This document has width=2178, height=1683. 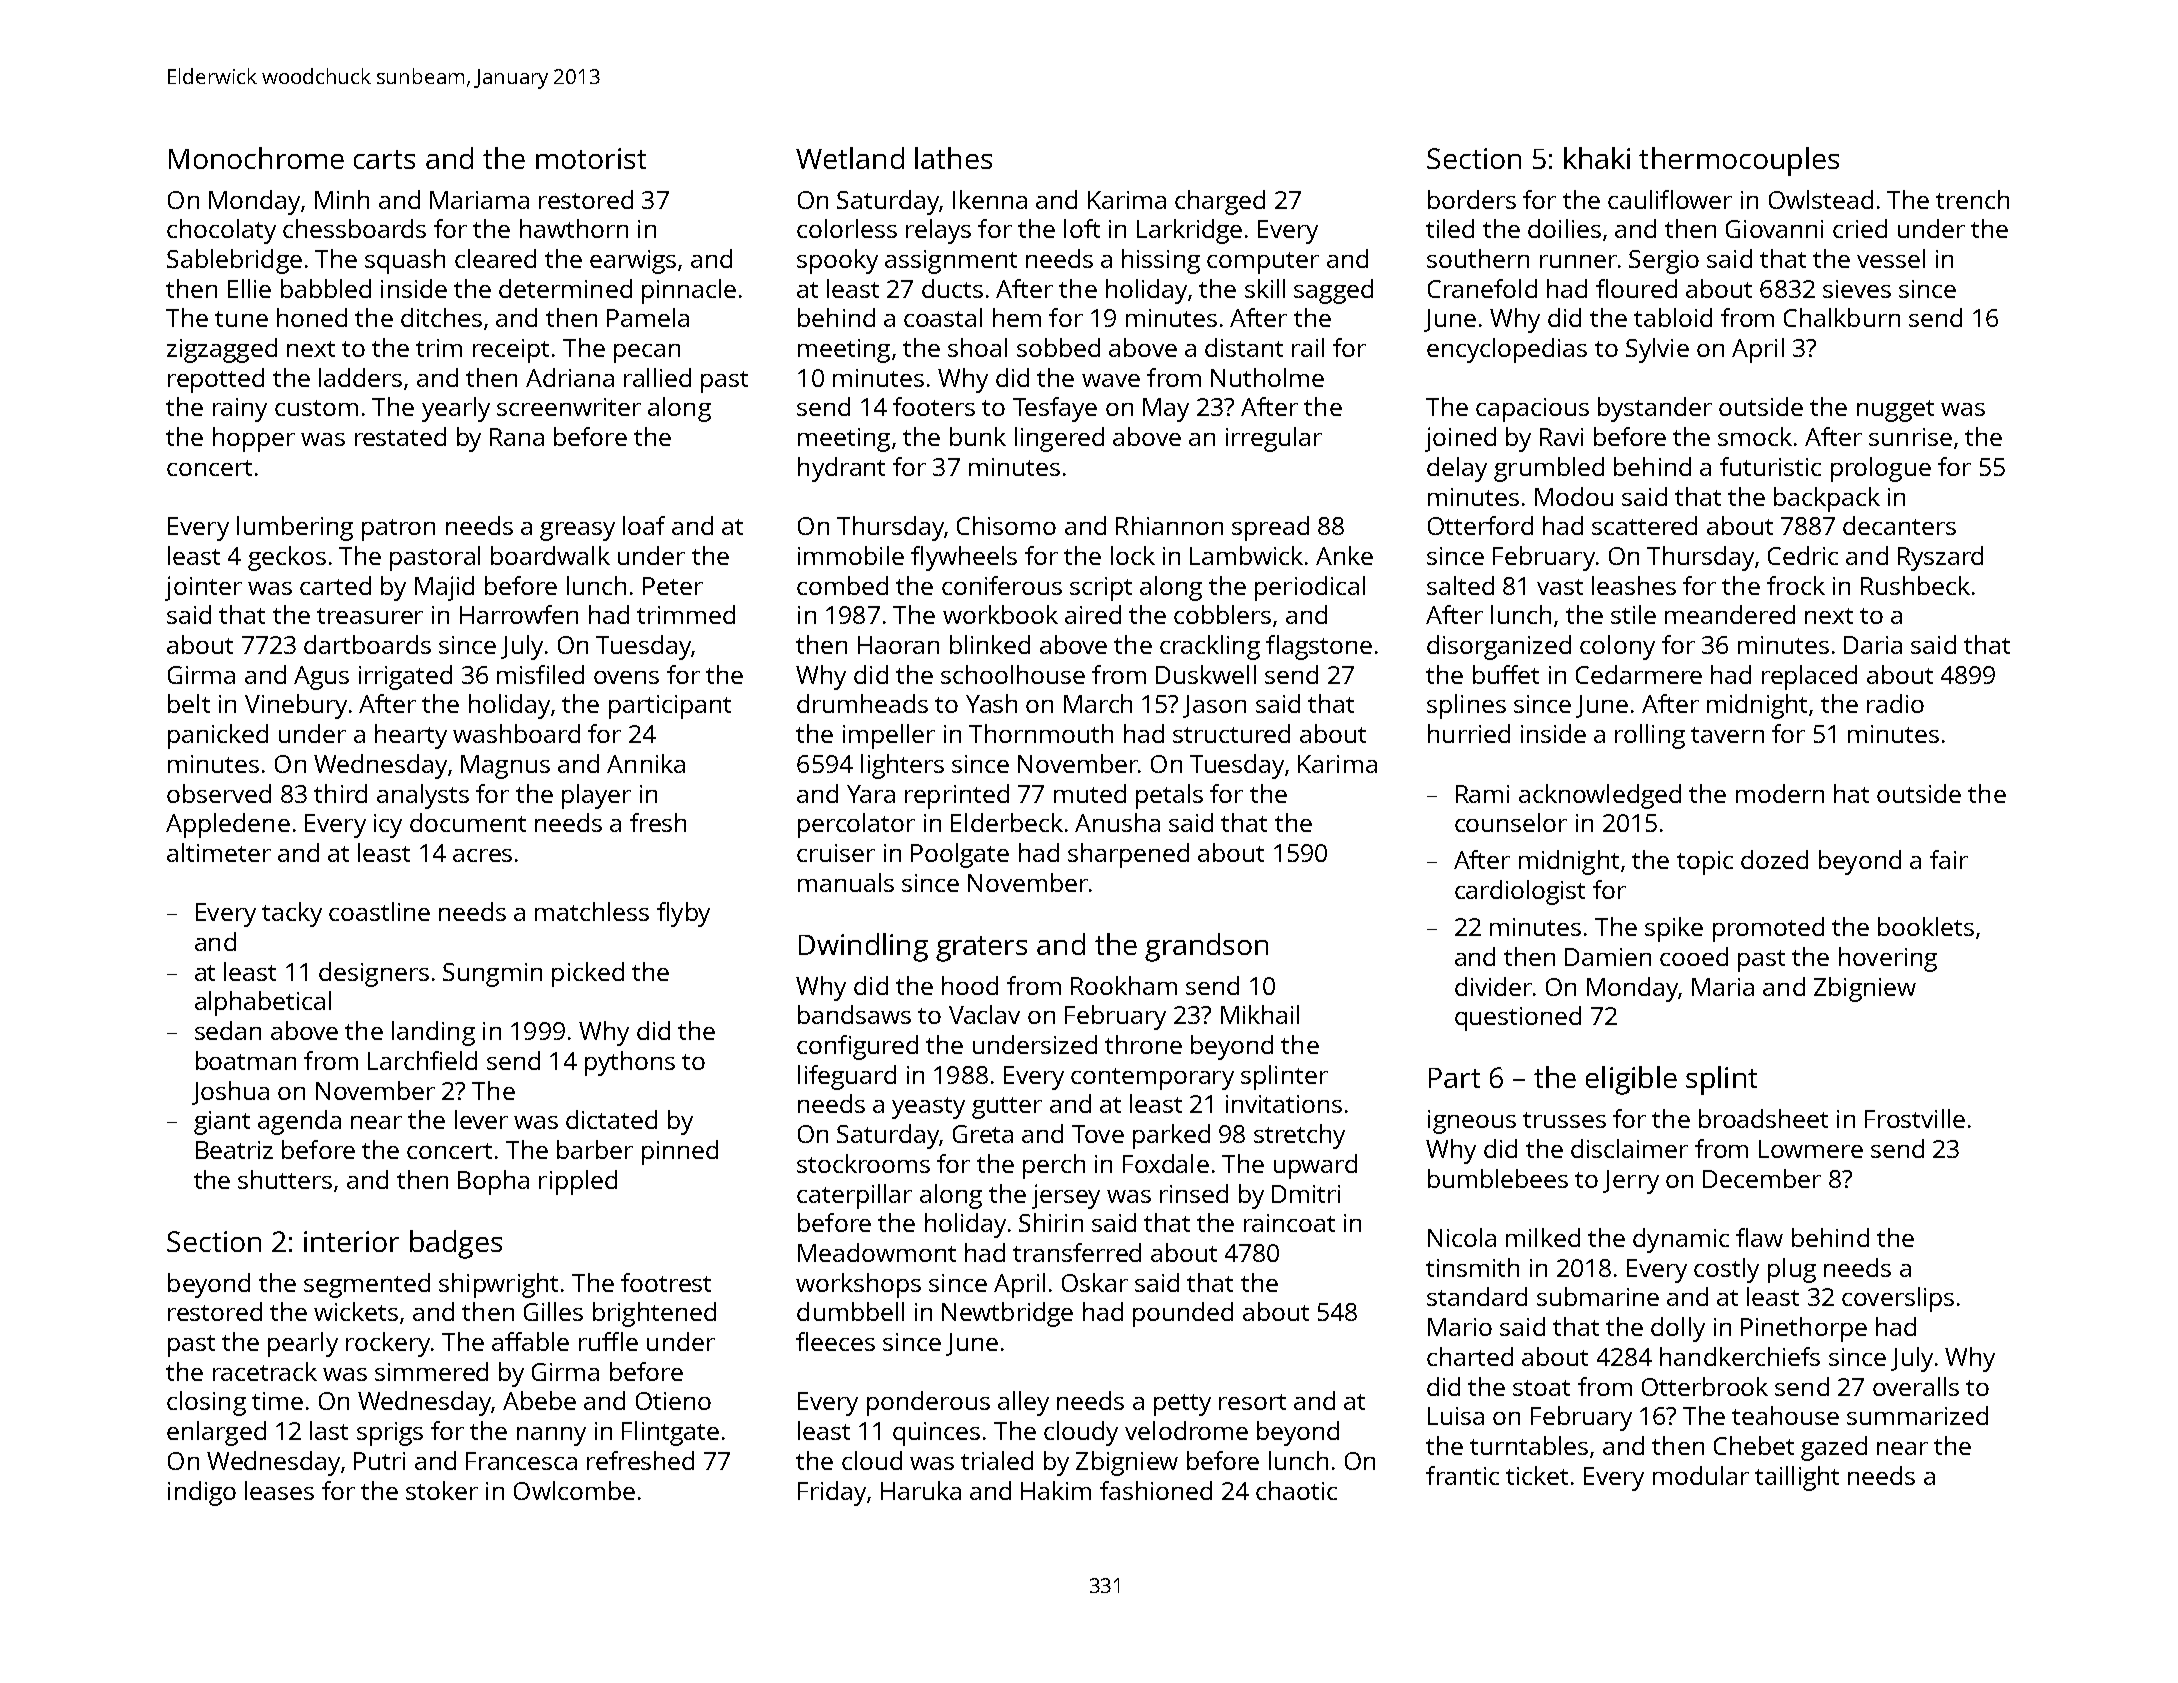 I want to click on modern, so click(x=1780, y=793).
